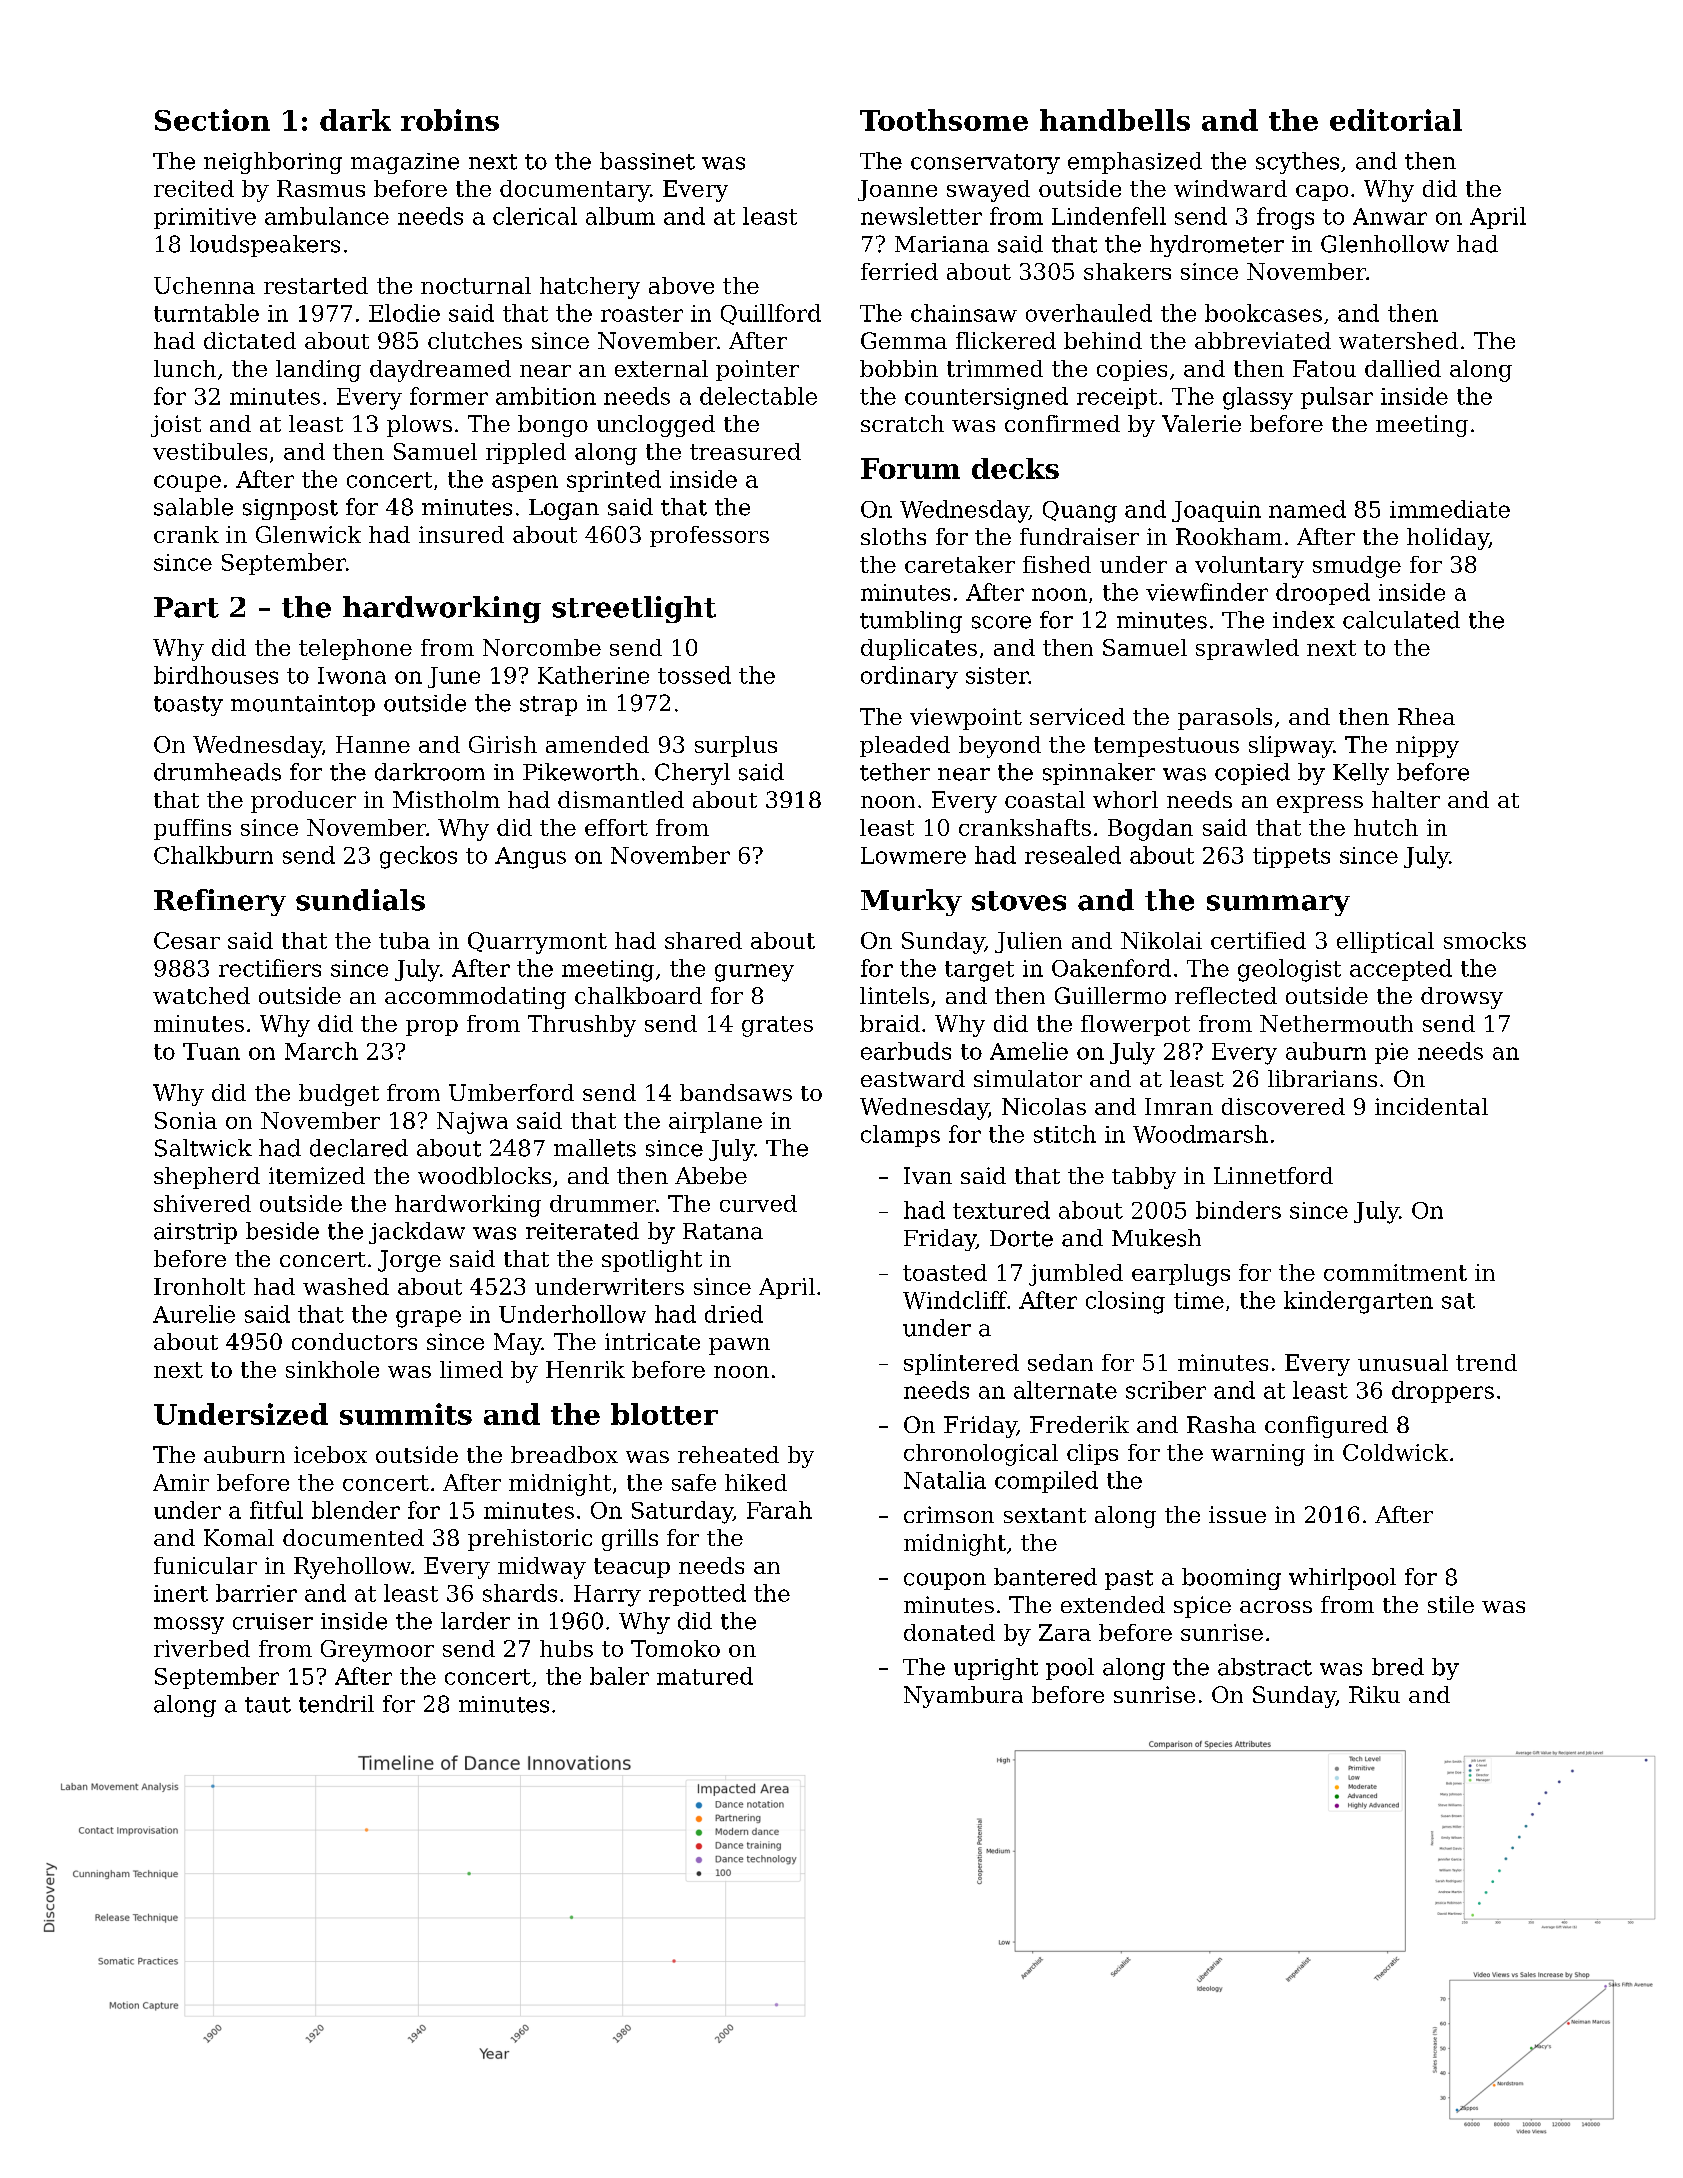  I want to click on summits, so click(406, 1414).
